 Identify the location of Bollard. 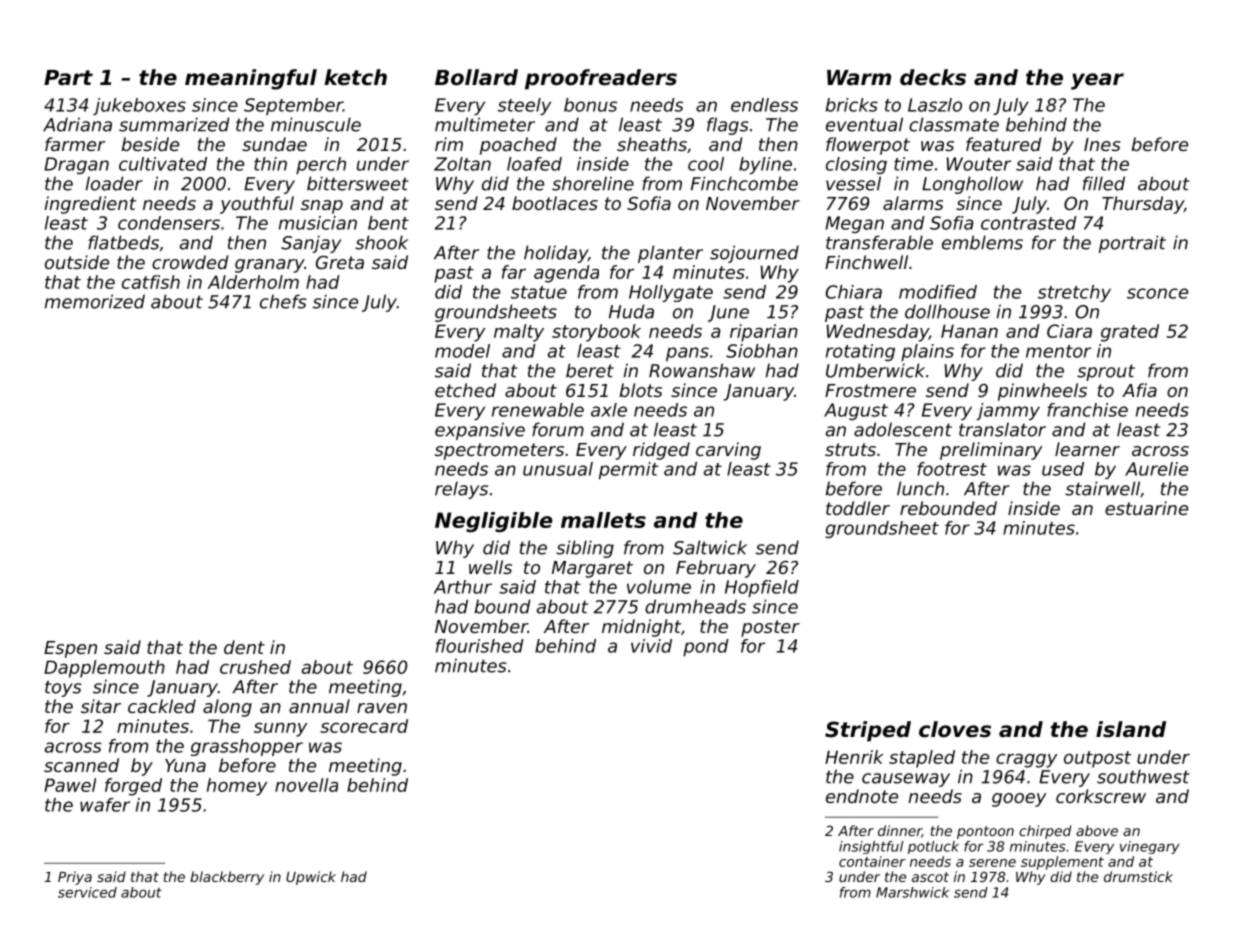
(476, 77).
